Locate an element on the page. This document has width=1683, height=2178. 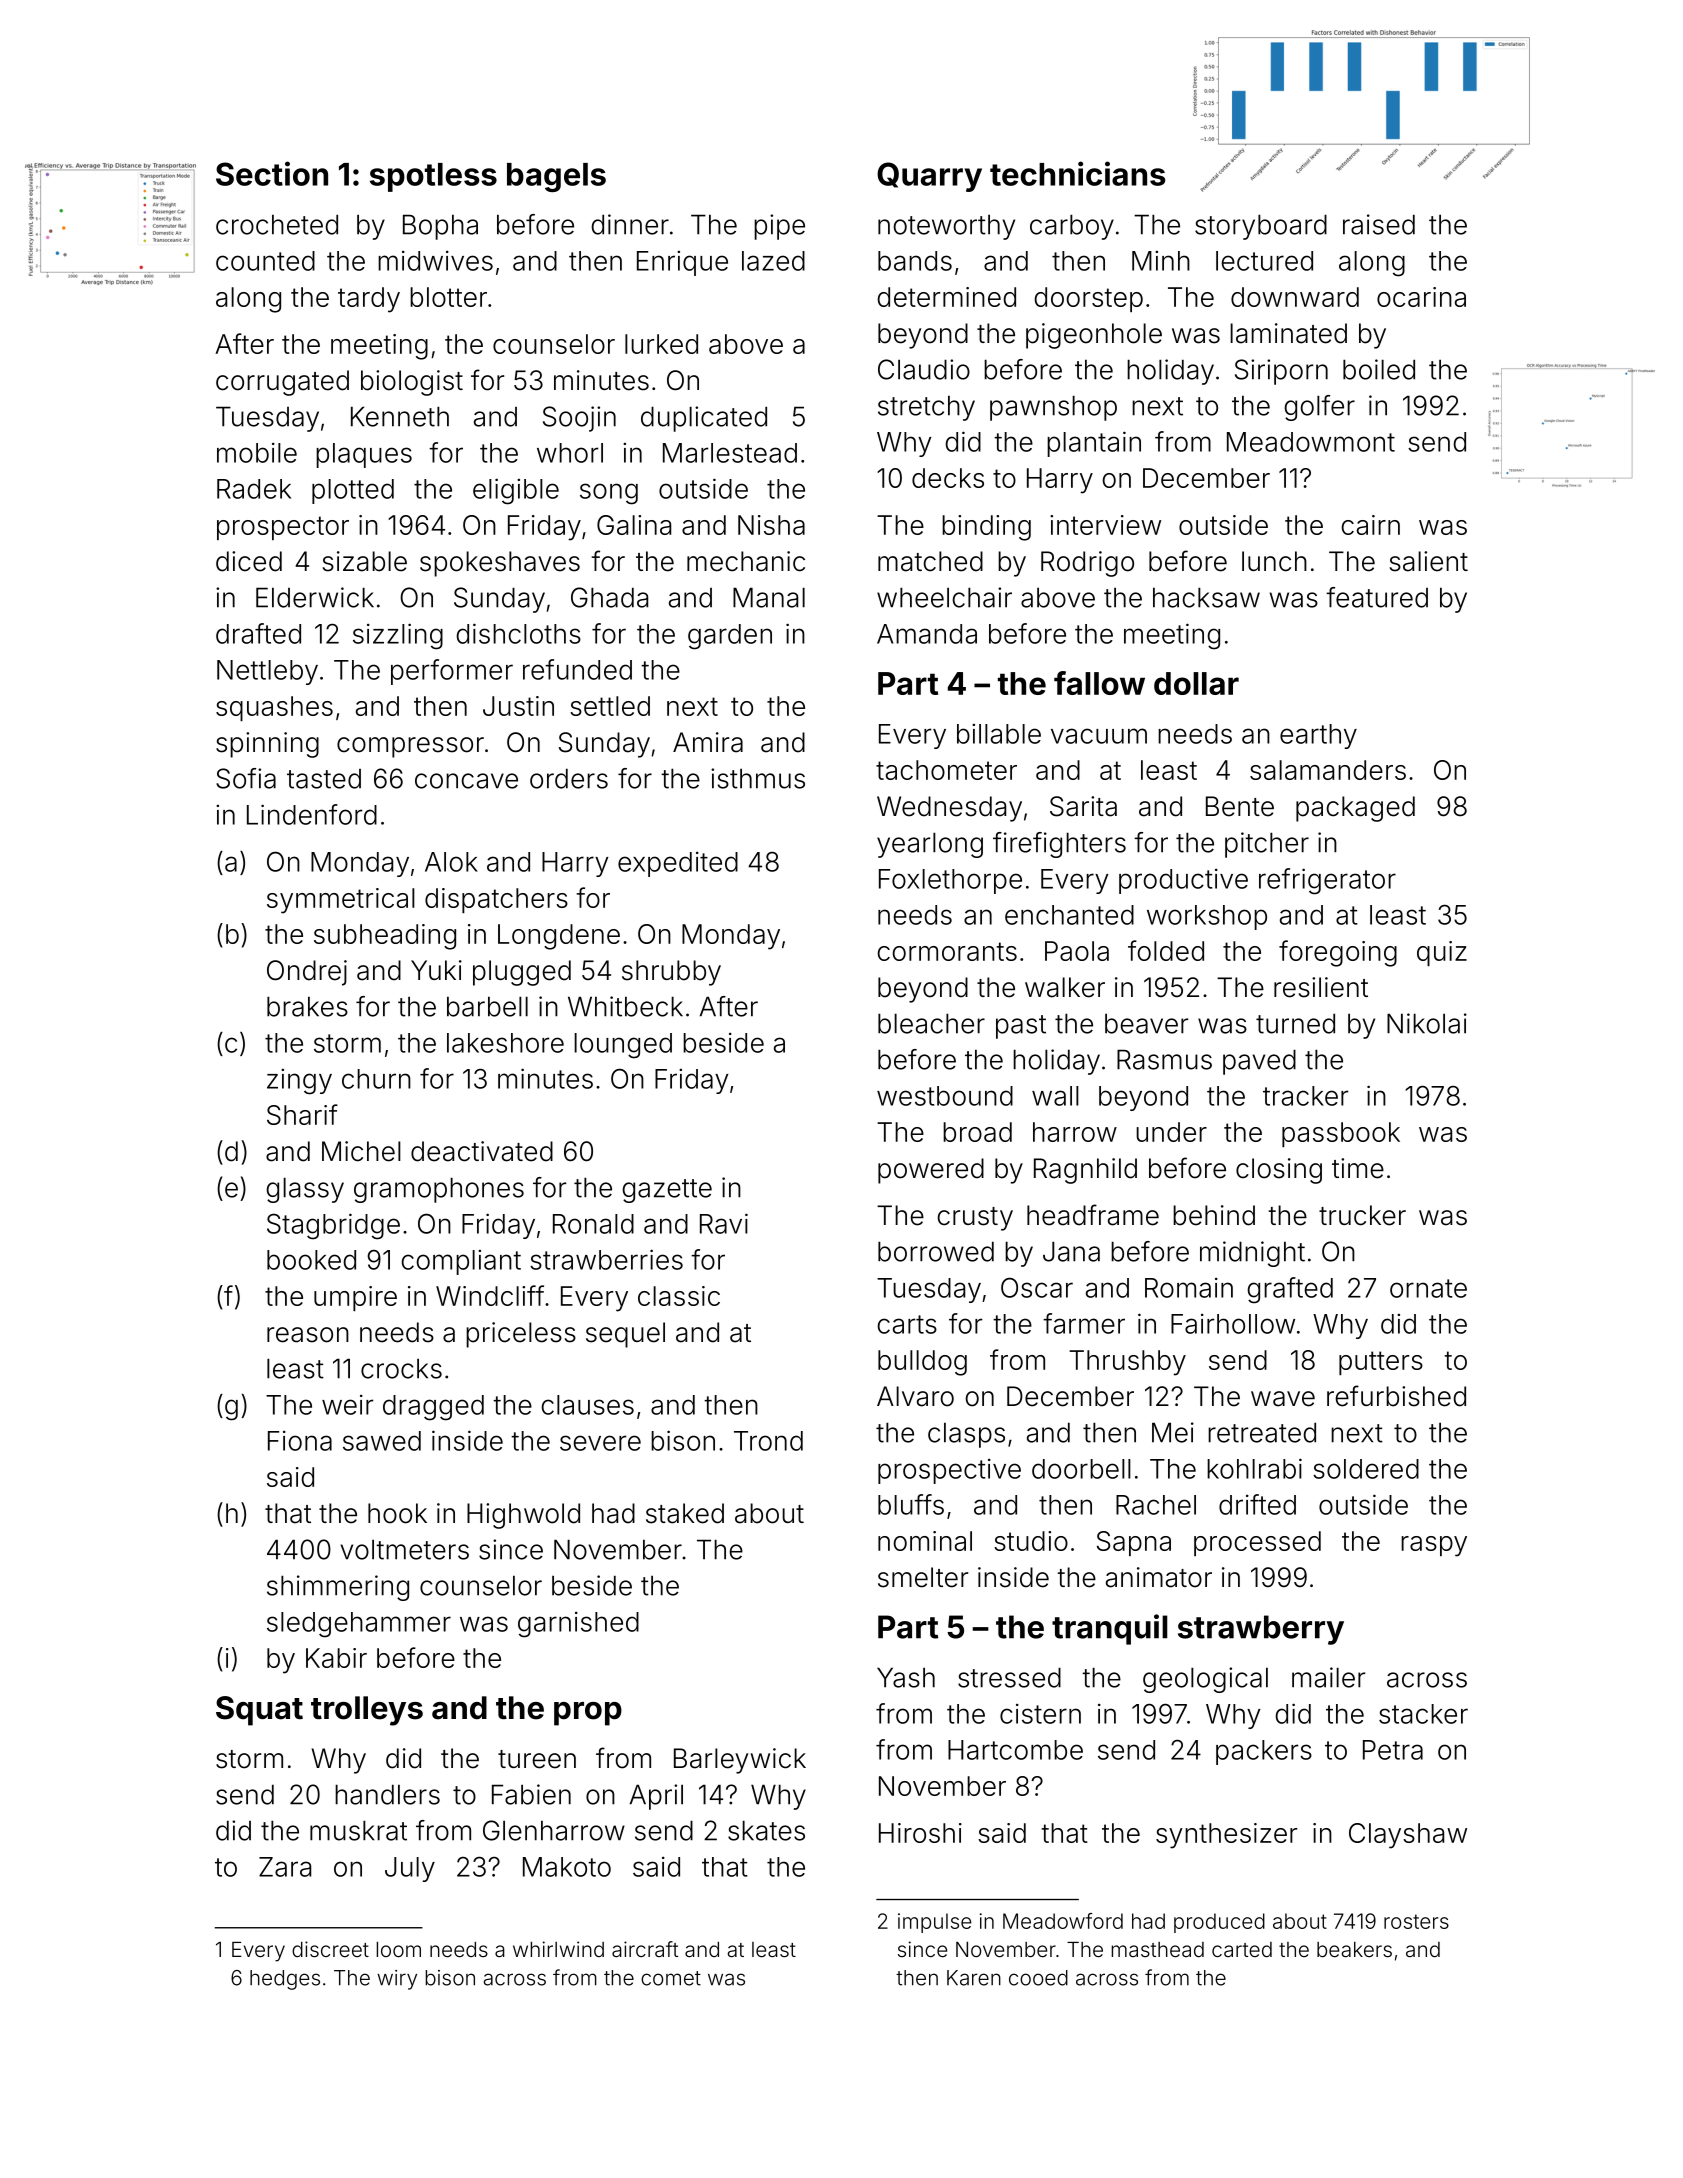
packaged is located at coordinates (1355, 809).
